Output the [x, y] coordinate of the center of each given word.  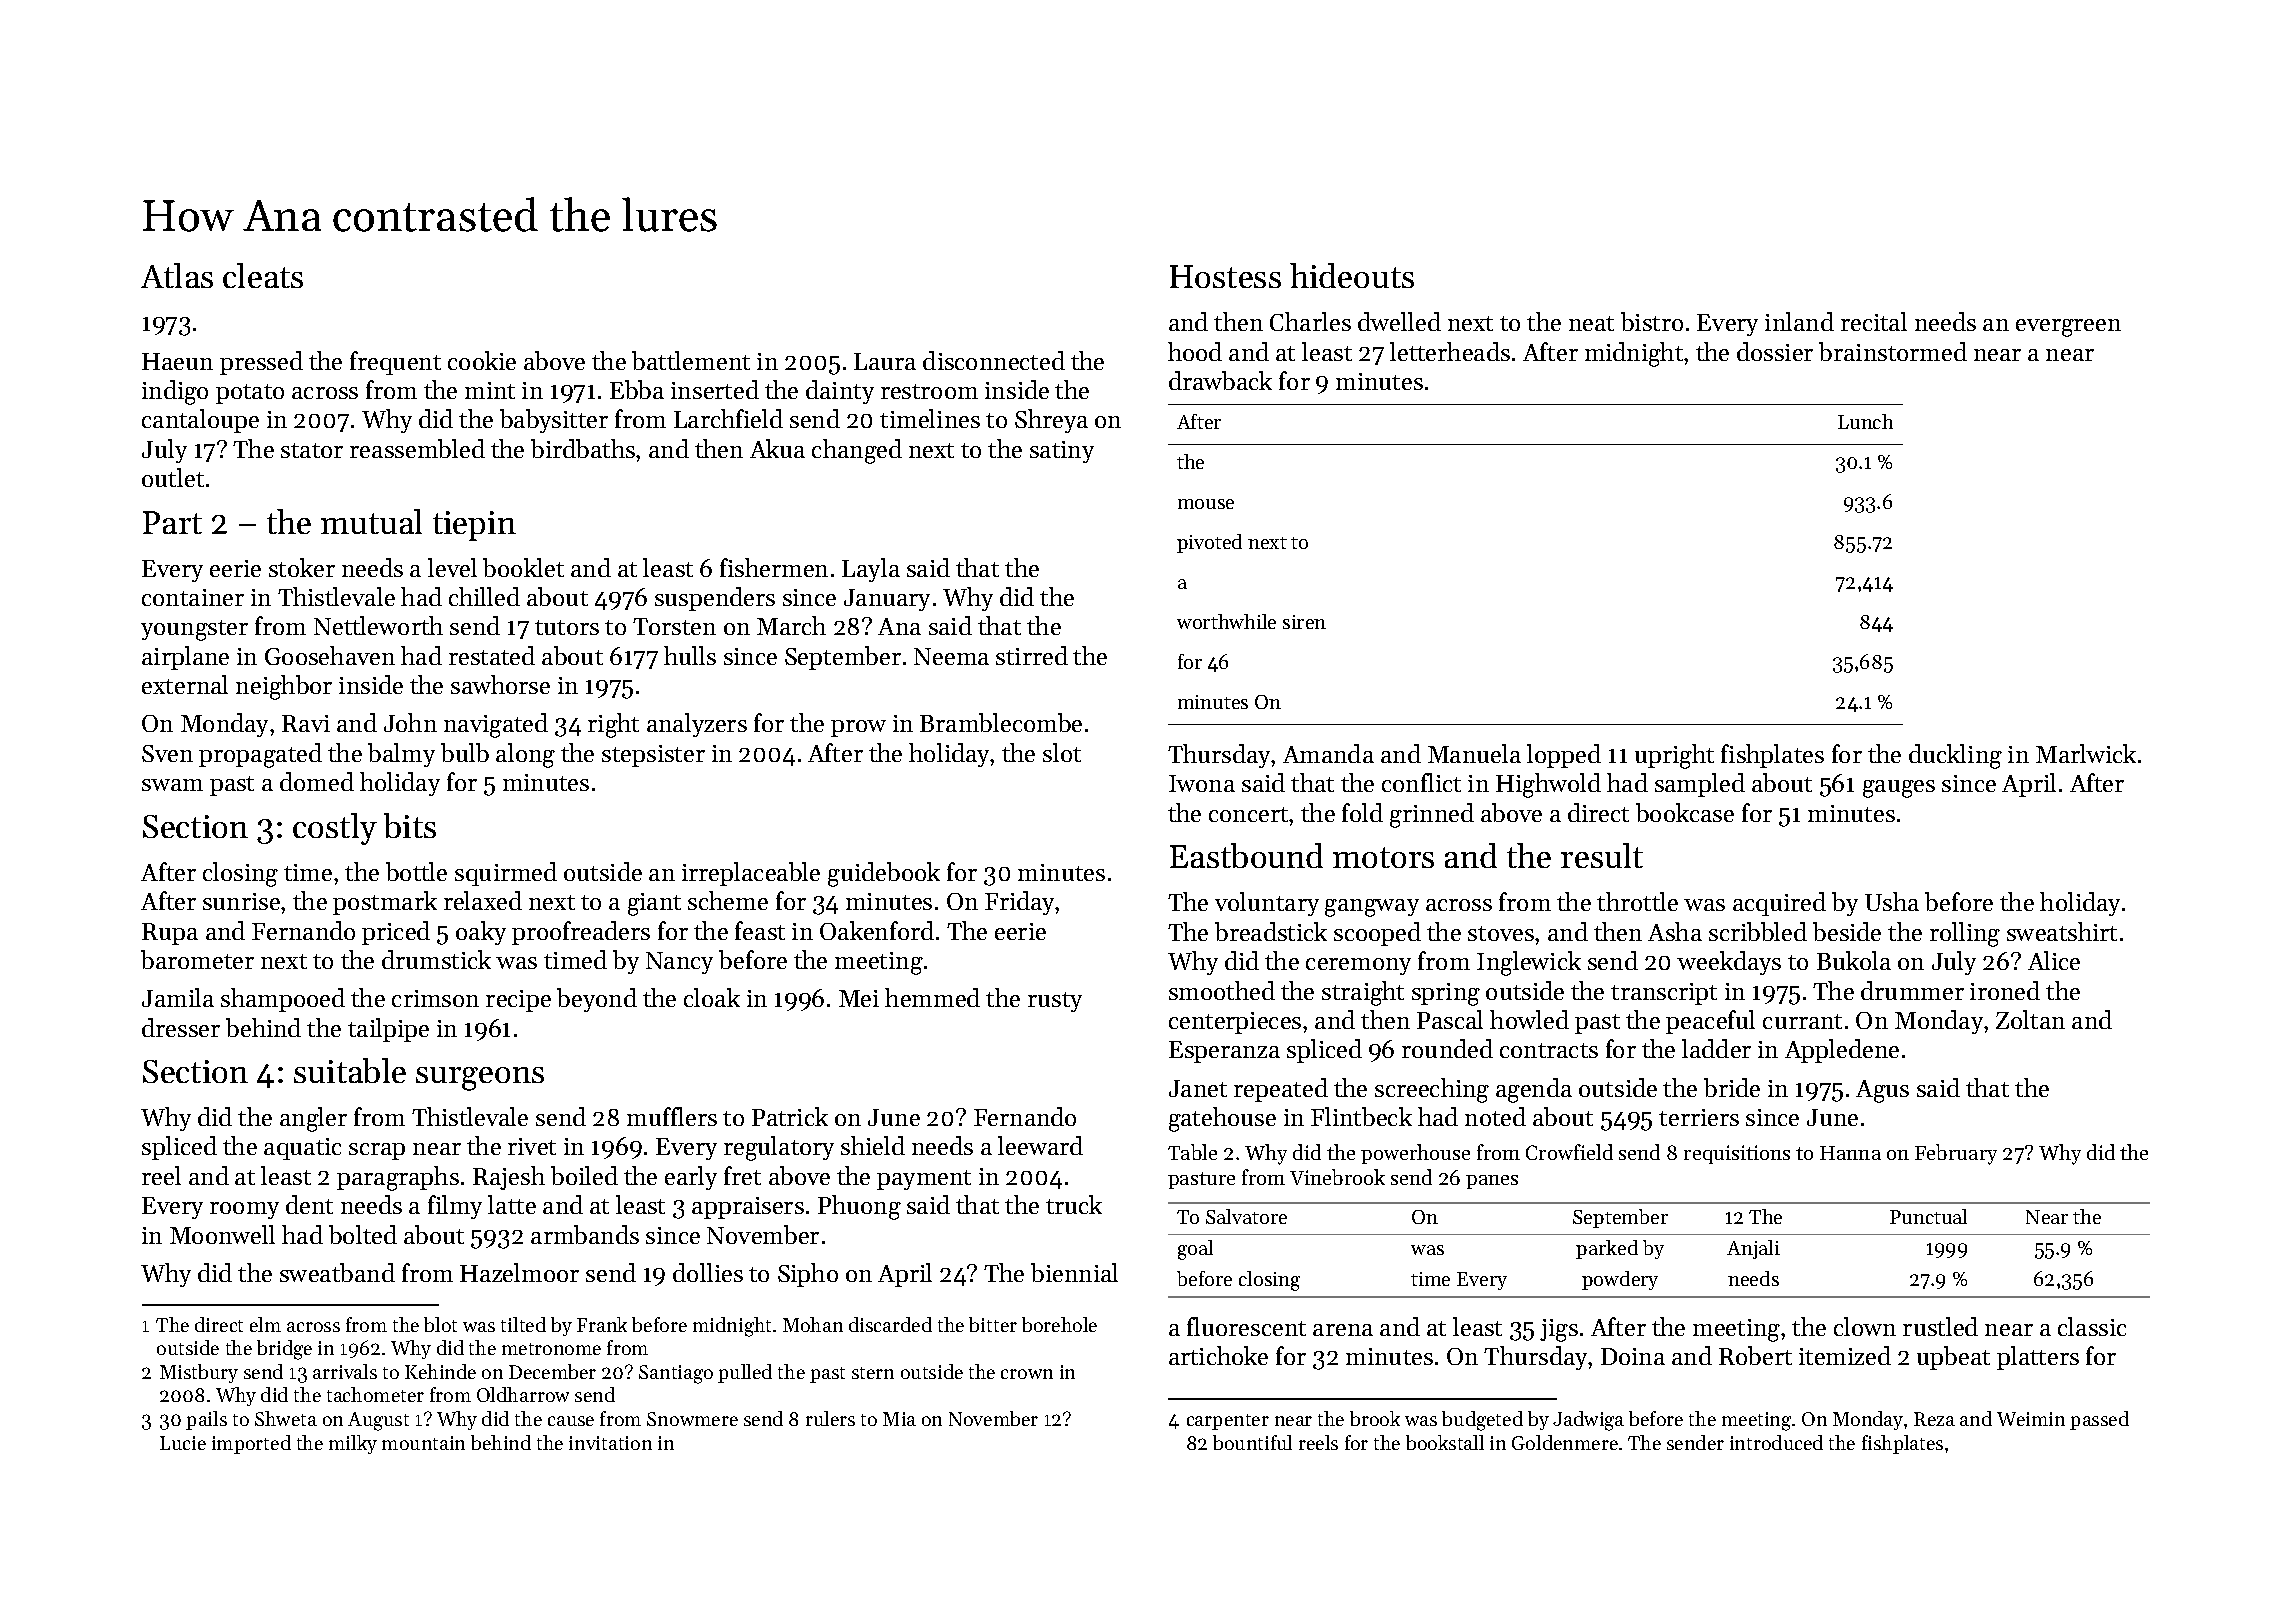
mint [490, 390]
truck [1074, 1204]
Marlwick [2086, 753]
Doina [1633, 1356]
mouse [1206, 504]
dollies [708, 1272]
